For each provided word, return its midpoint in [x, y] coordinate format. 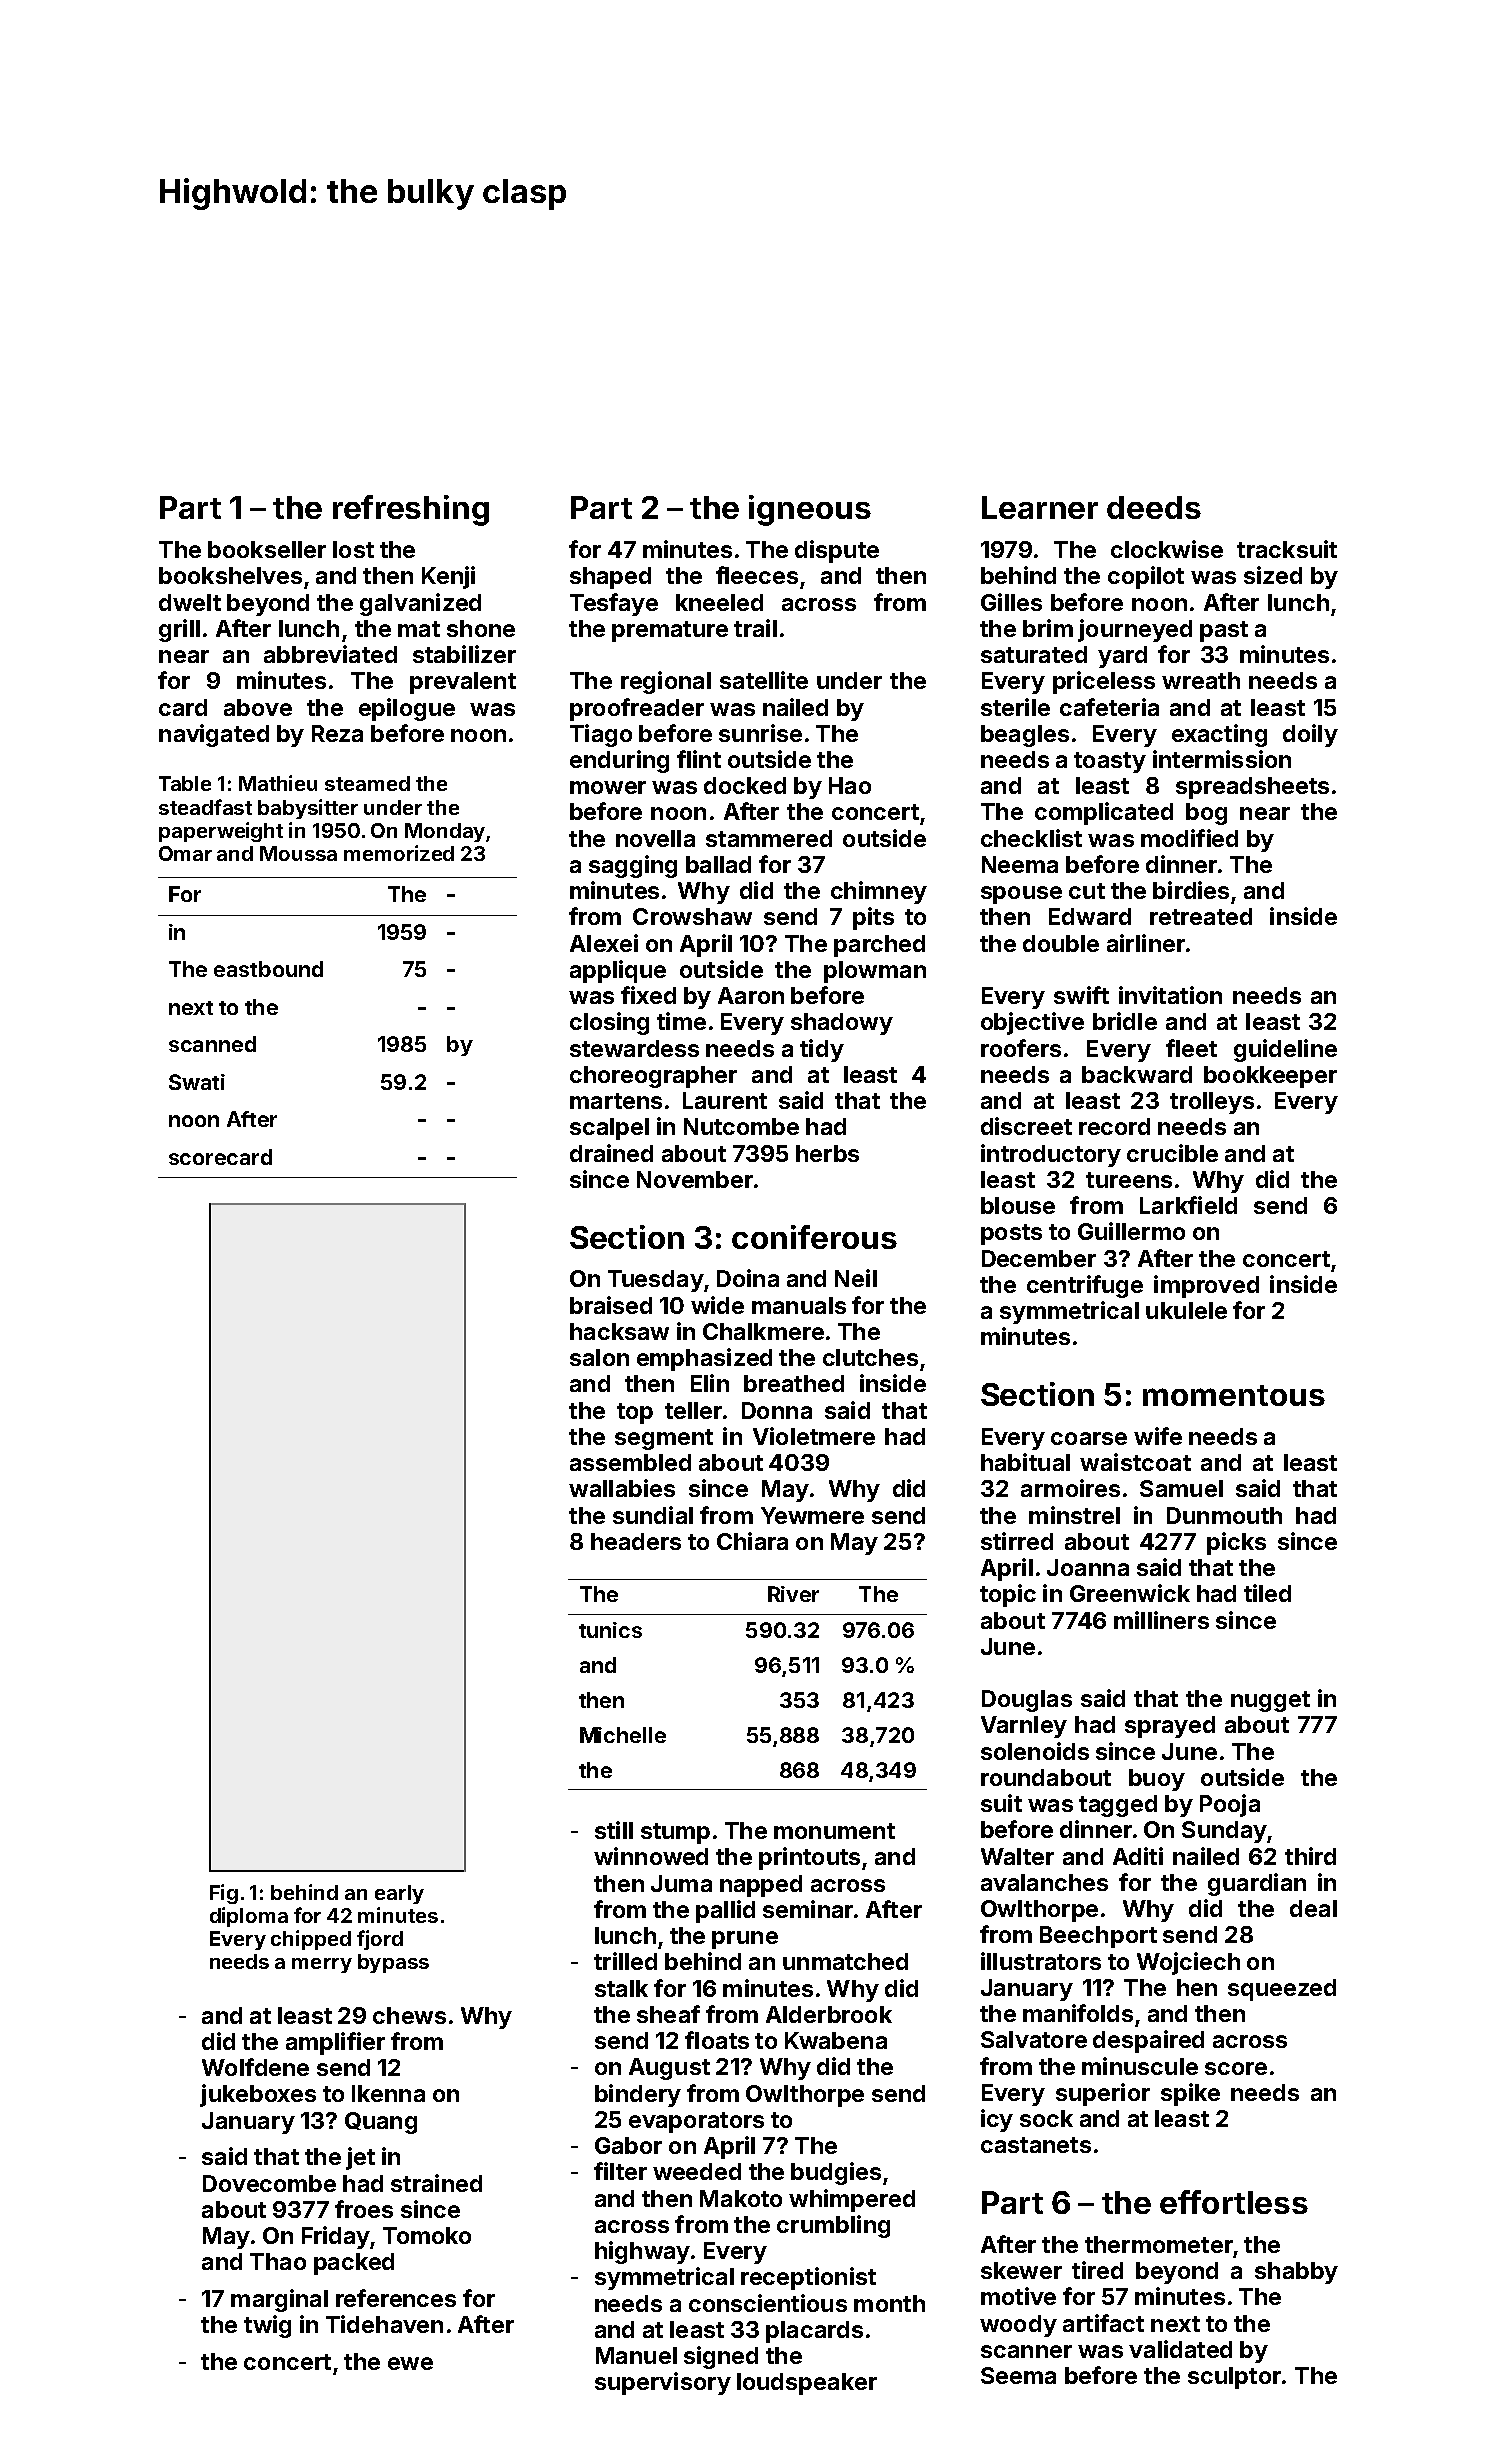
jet [360, 2158]
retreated [1201, 916]
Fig [224, 1894]
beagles [1025, 736]
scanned [212, 1044]
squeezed [1282, 1990]
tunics [610, 1630]
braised [611, 1305]
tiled [1267, 1593]
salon [599, 1357]
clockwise [1167, 549]
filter [620, 2171]
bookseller [267, 549]
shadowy [842, 1024]
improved [1206, 1286]
